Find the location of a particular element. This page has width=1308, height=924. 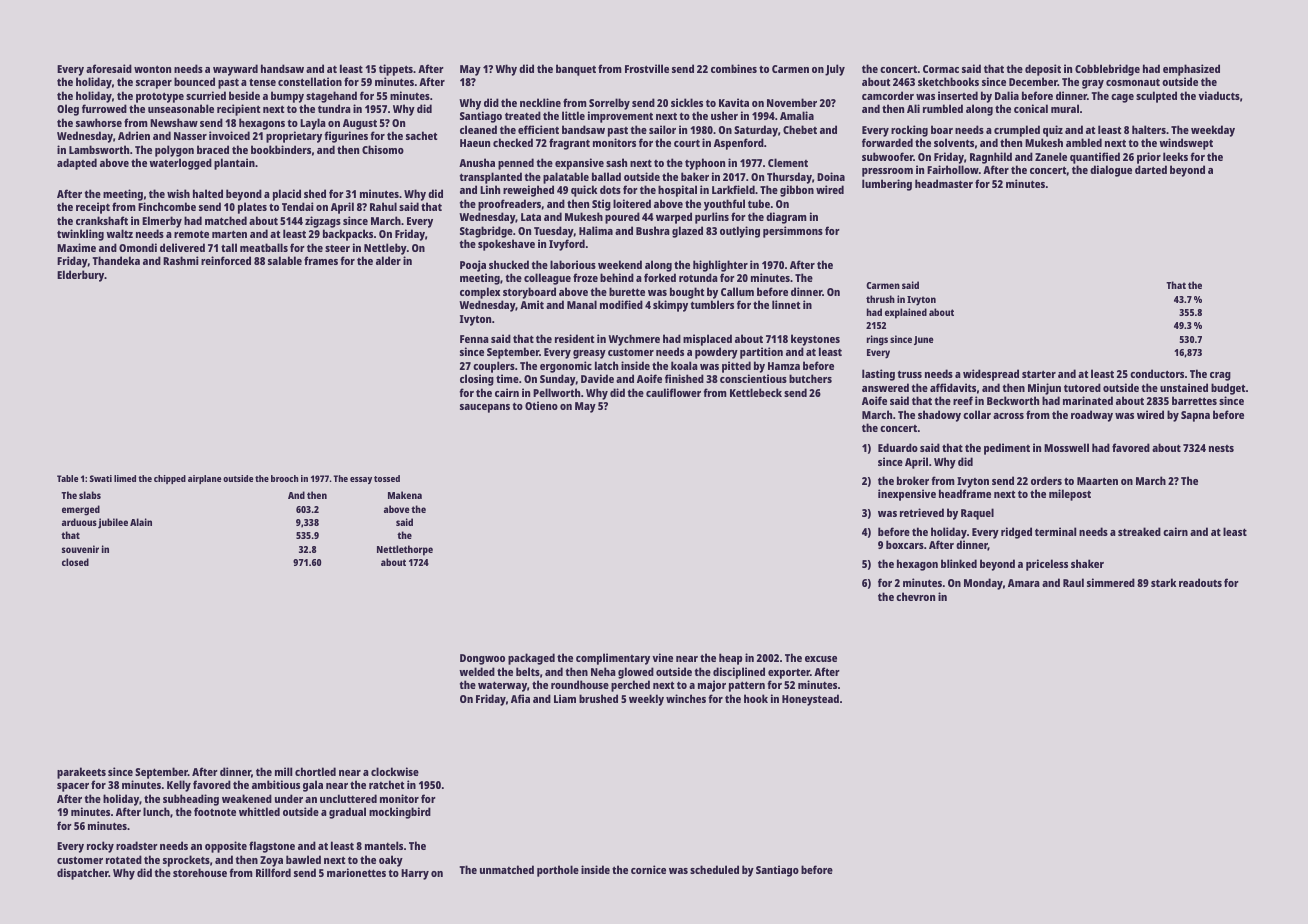

Swati is located at coordinates (101, 478).
